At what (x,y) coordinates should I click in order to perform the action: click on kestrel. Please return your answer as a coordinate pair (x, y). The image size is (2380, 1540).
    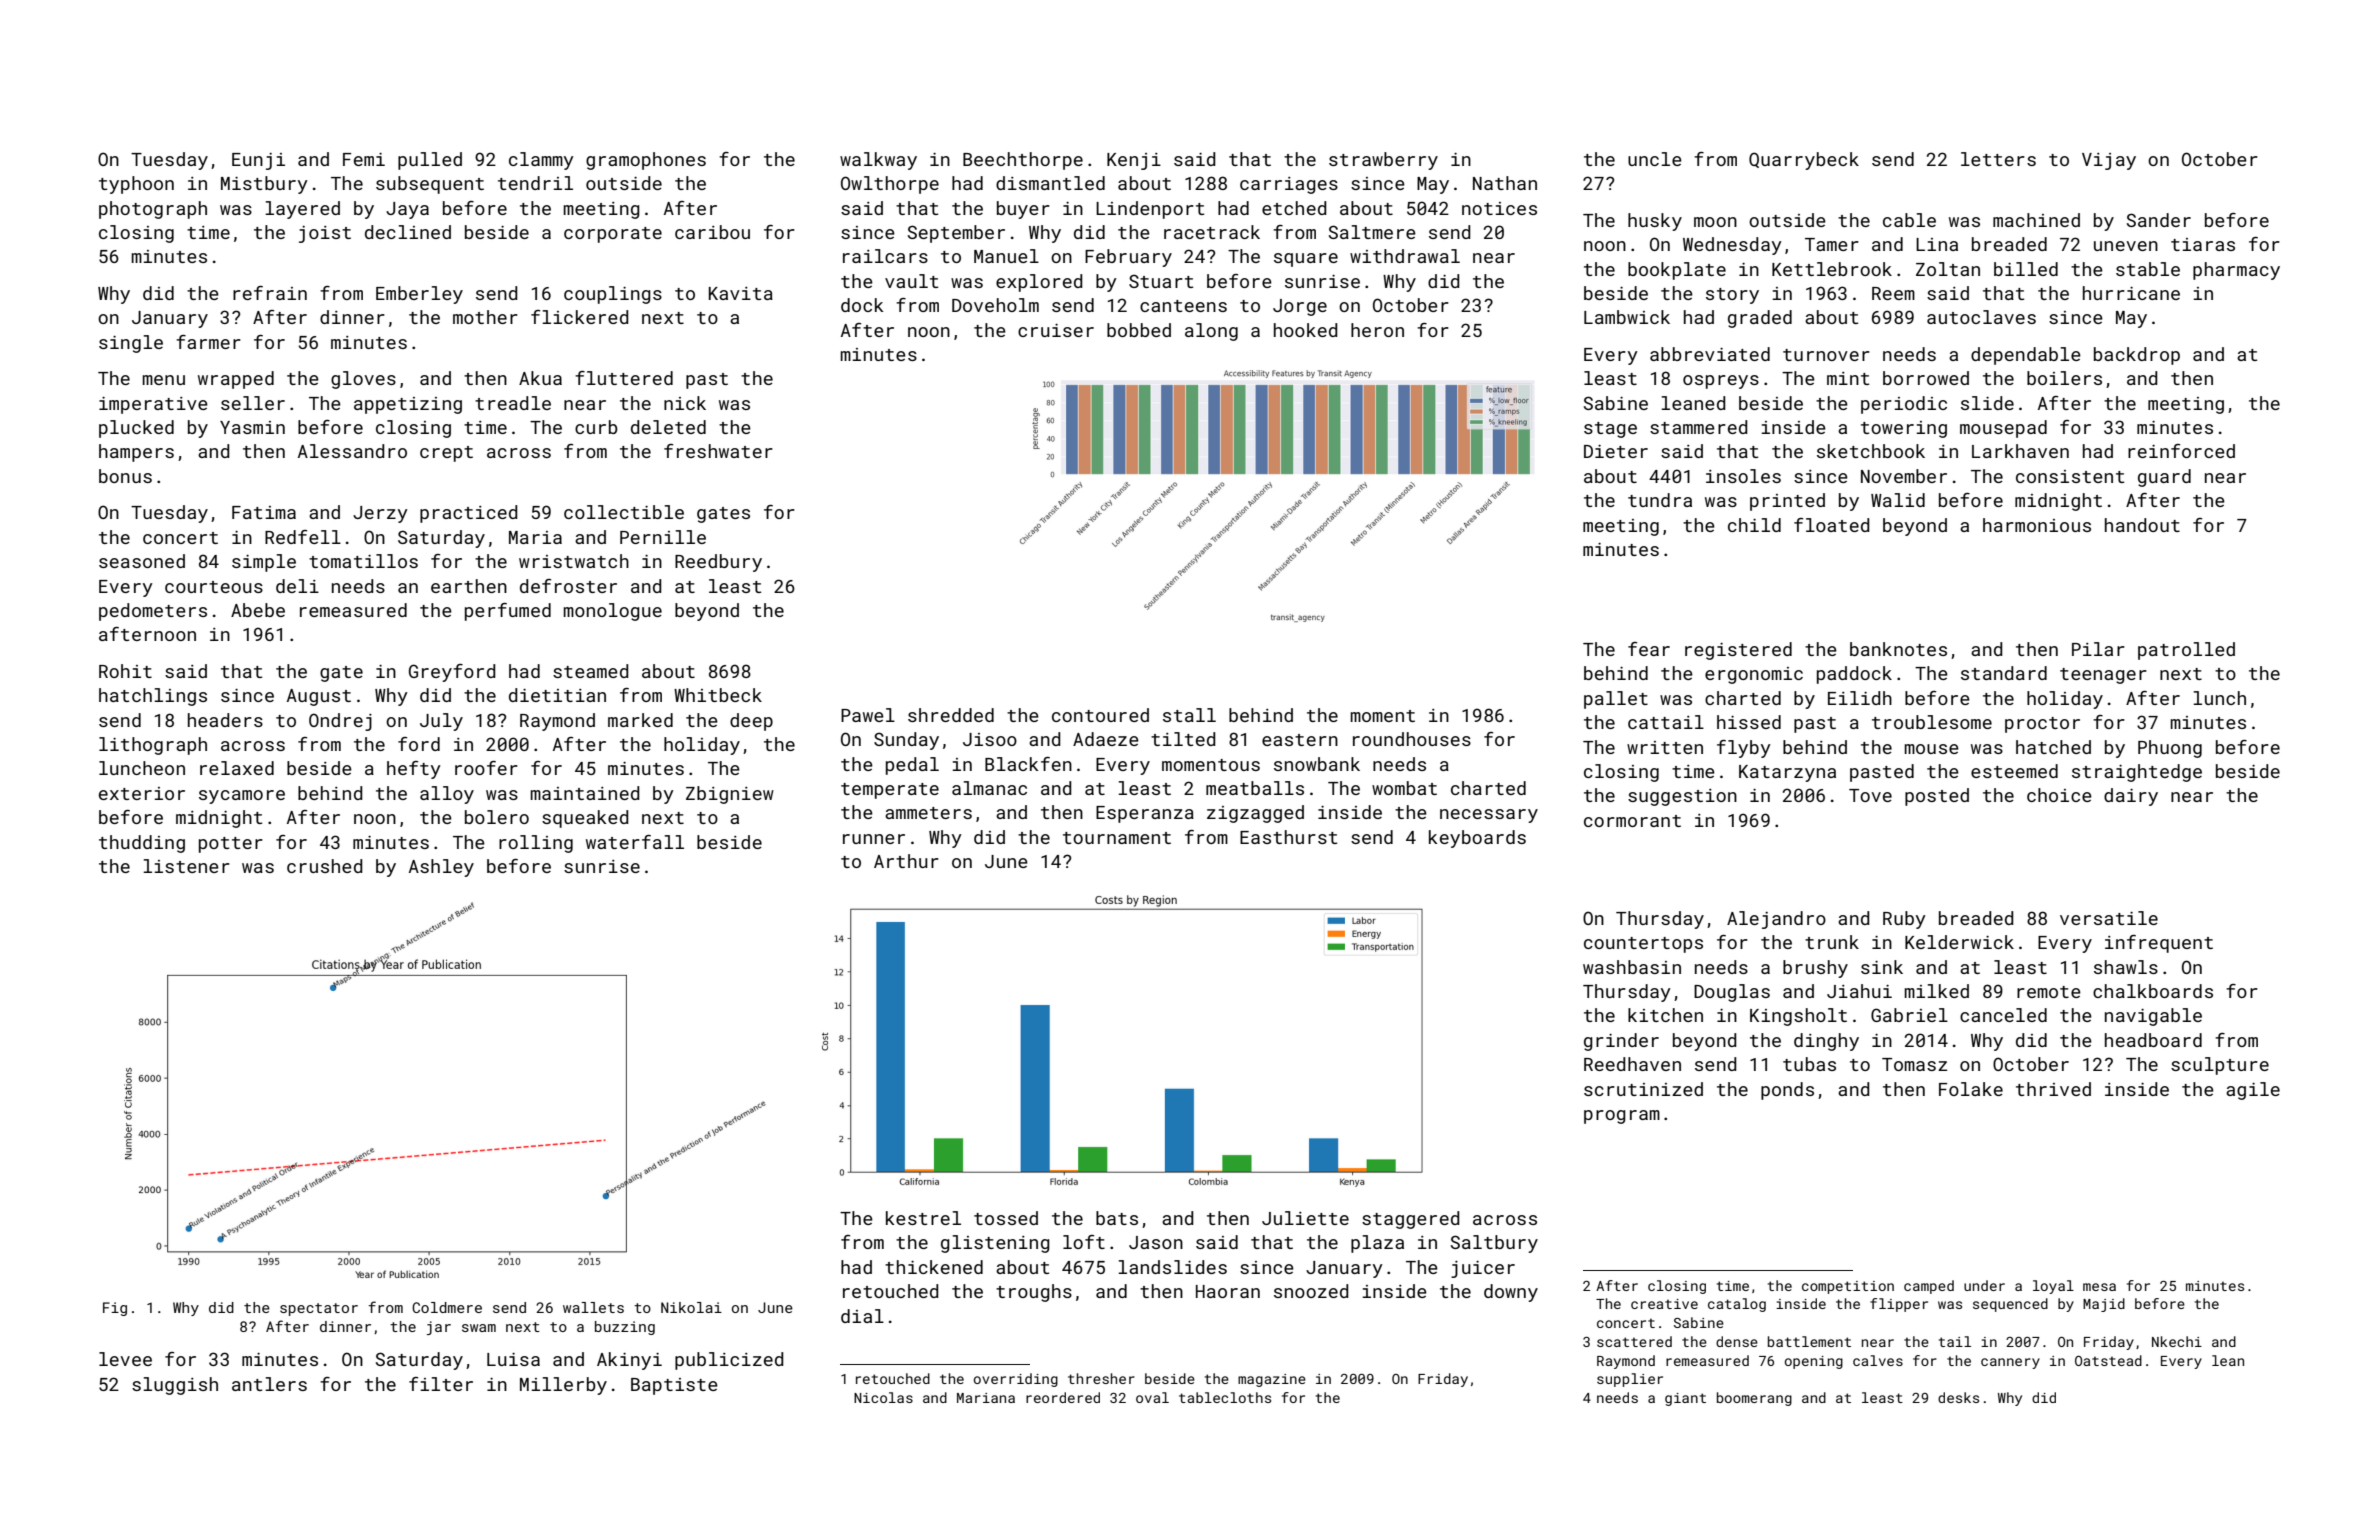
    Looking at the image, I should click on (923, 1218).
